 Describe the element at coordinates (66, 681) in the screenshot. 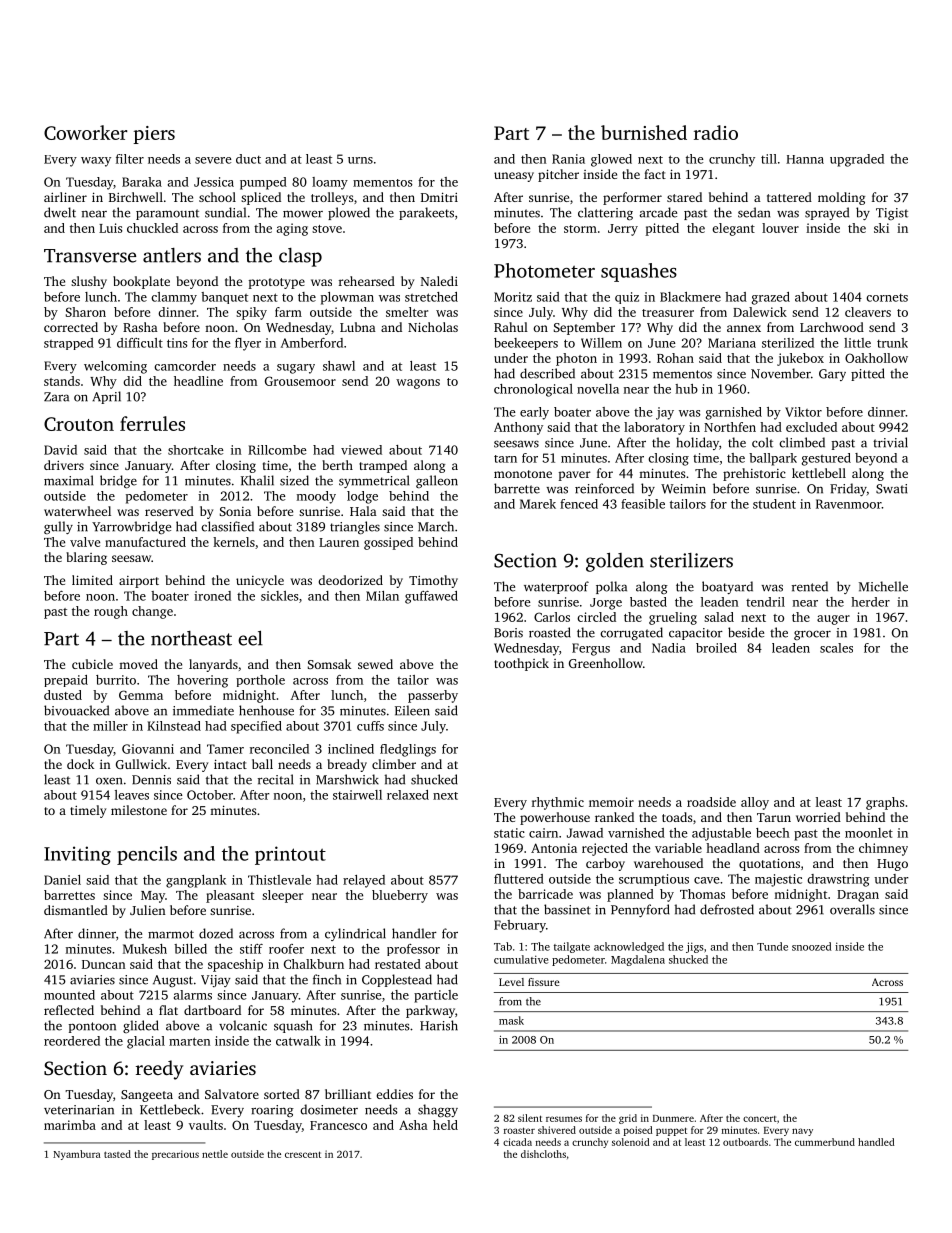

I see `prepaid` at that location.
